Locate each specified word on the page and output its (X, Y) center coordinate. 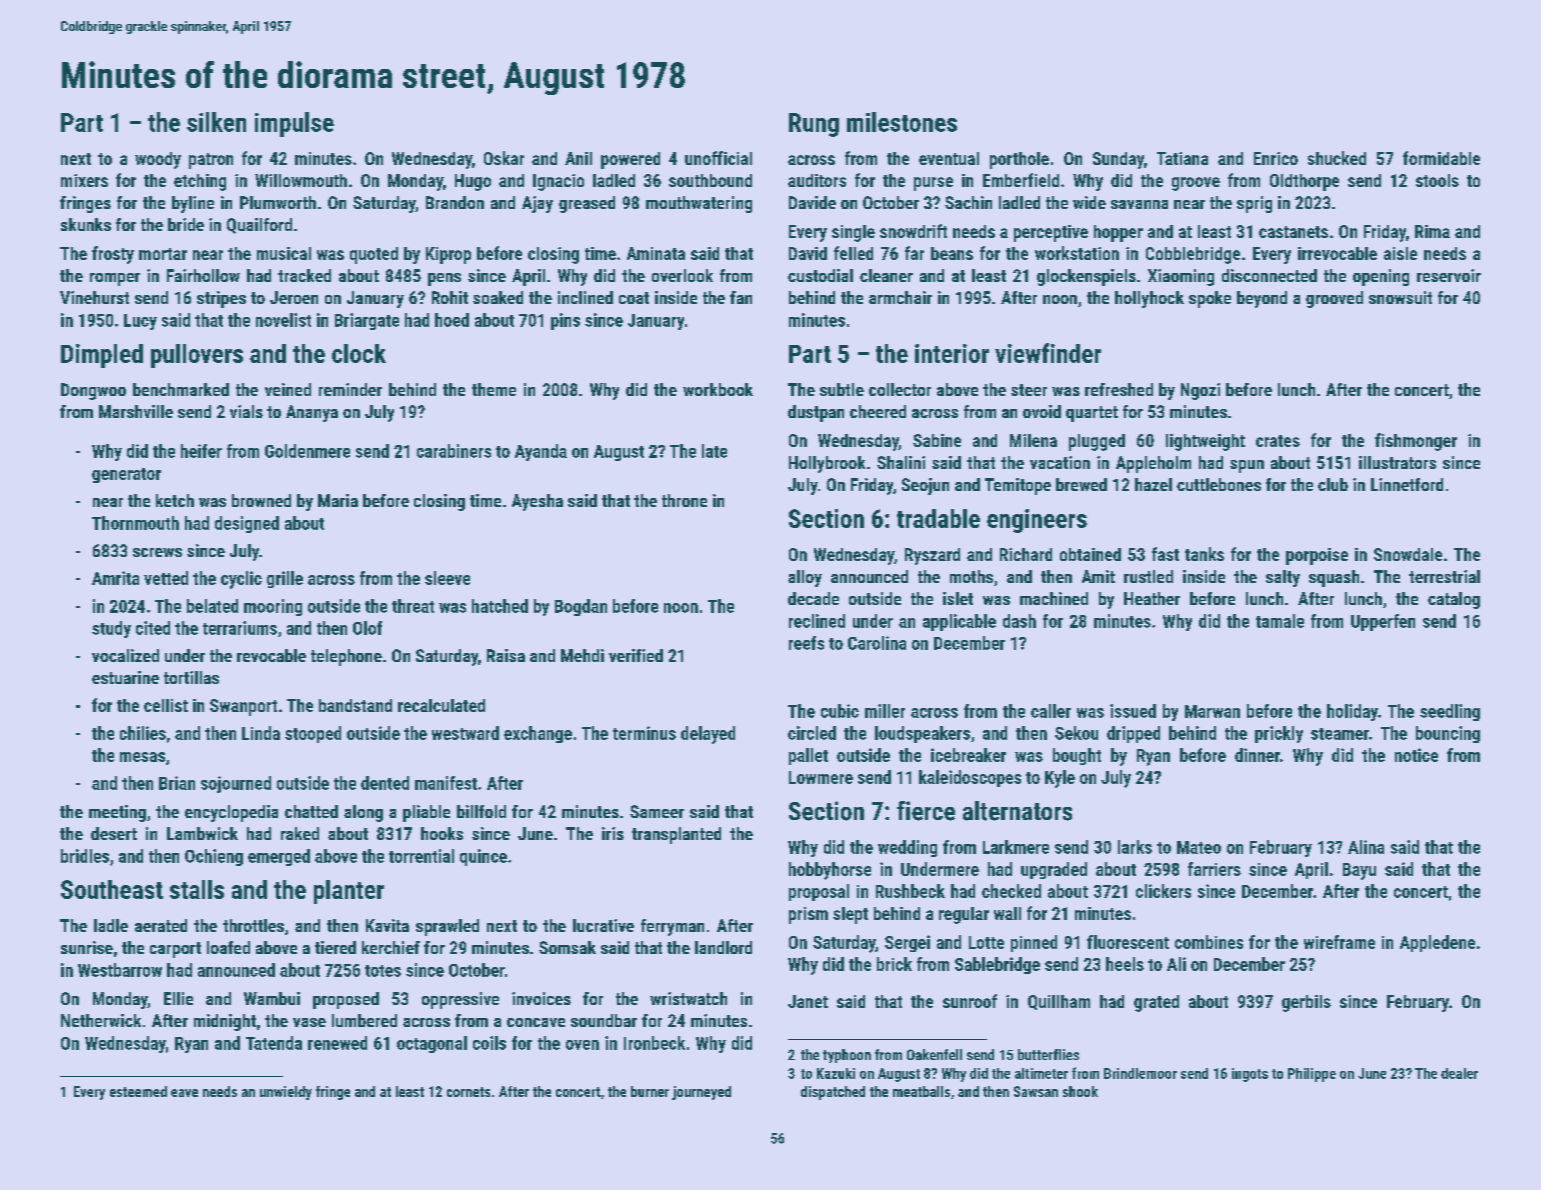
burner (650, 1091)
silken (216, 122)
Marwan (1212, 711)
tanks (1204, 554)
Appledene (1437, 943)
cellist (166, 705)
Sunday (1118, 160)
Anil (578, 158)
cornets (468, 1092)
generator (126, 475)
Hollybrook (827, 464)
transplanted (676, 835)
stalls (197, 889)
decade (813, 598)
